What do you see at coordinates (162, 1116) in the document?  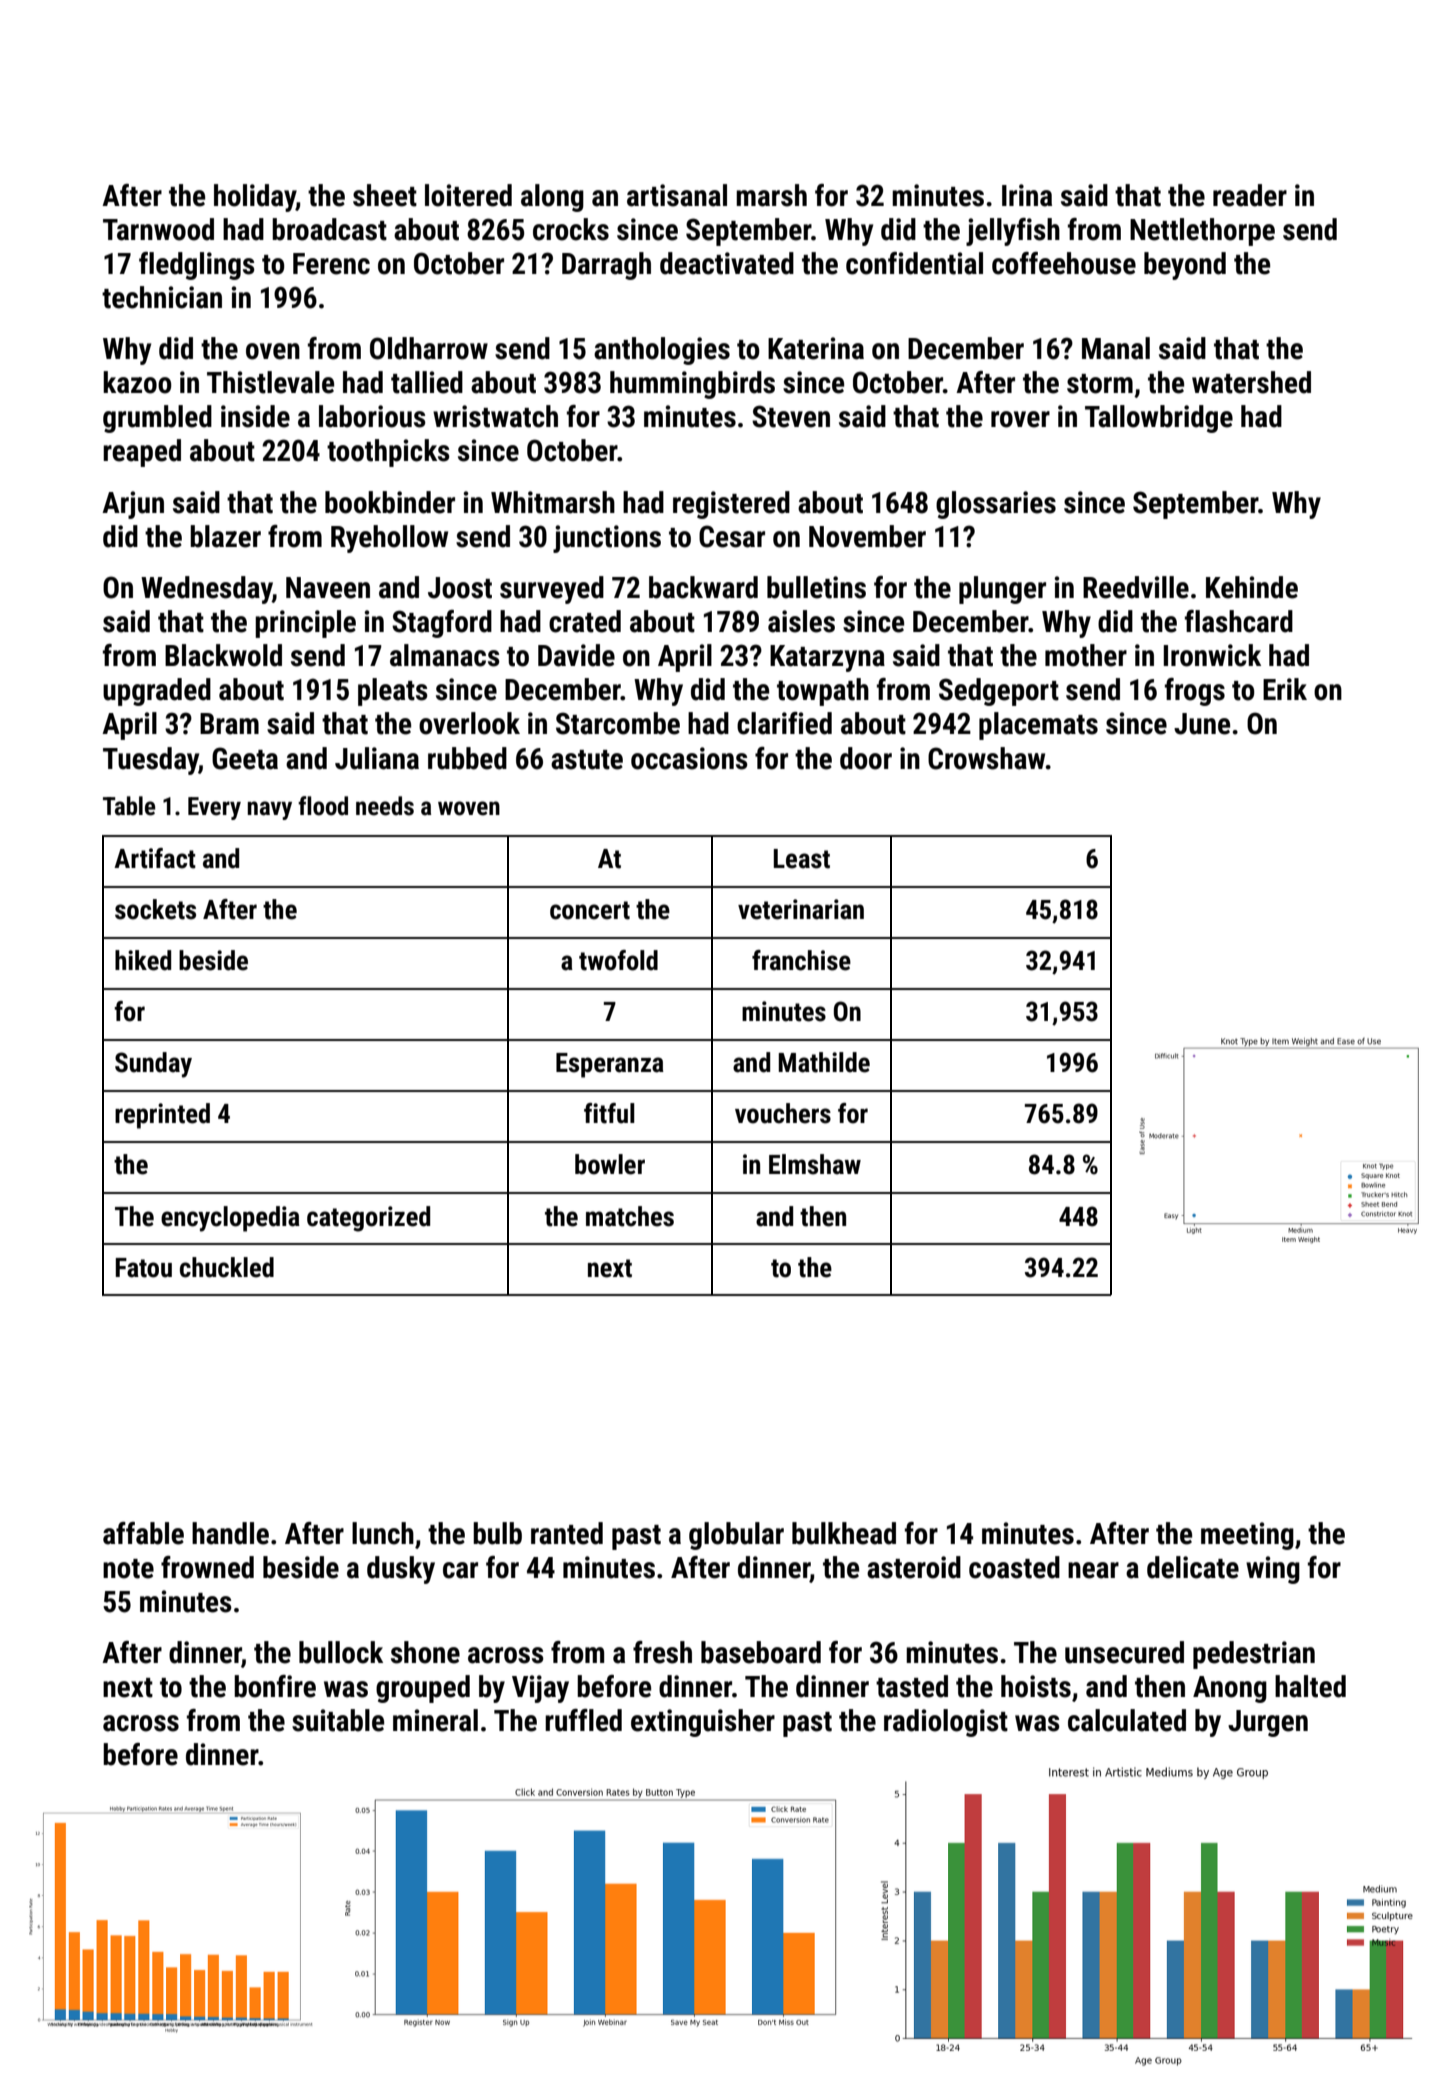 I see `reprinted` at bounding box center [162, 1116].
